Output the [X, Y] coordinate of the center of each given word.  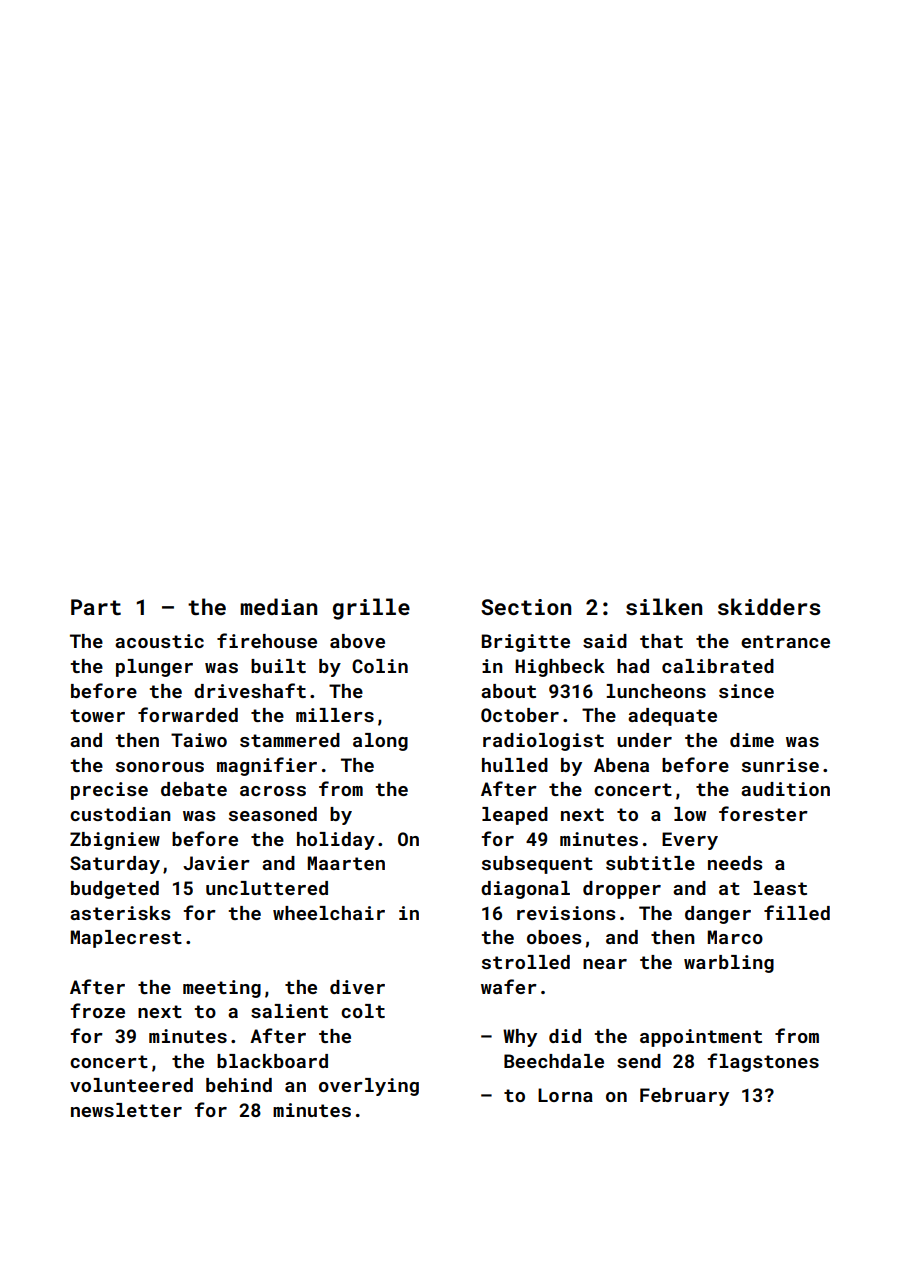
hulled [515, 765]
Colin [380, 666]
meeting [222, 989]
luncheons [656, 691]
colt [363, 1011]
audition [785, 789]
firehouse [267, 640]
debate [194, 789]
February [684, 1097]
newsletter [126, 1110]
